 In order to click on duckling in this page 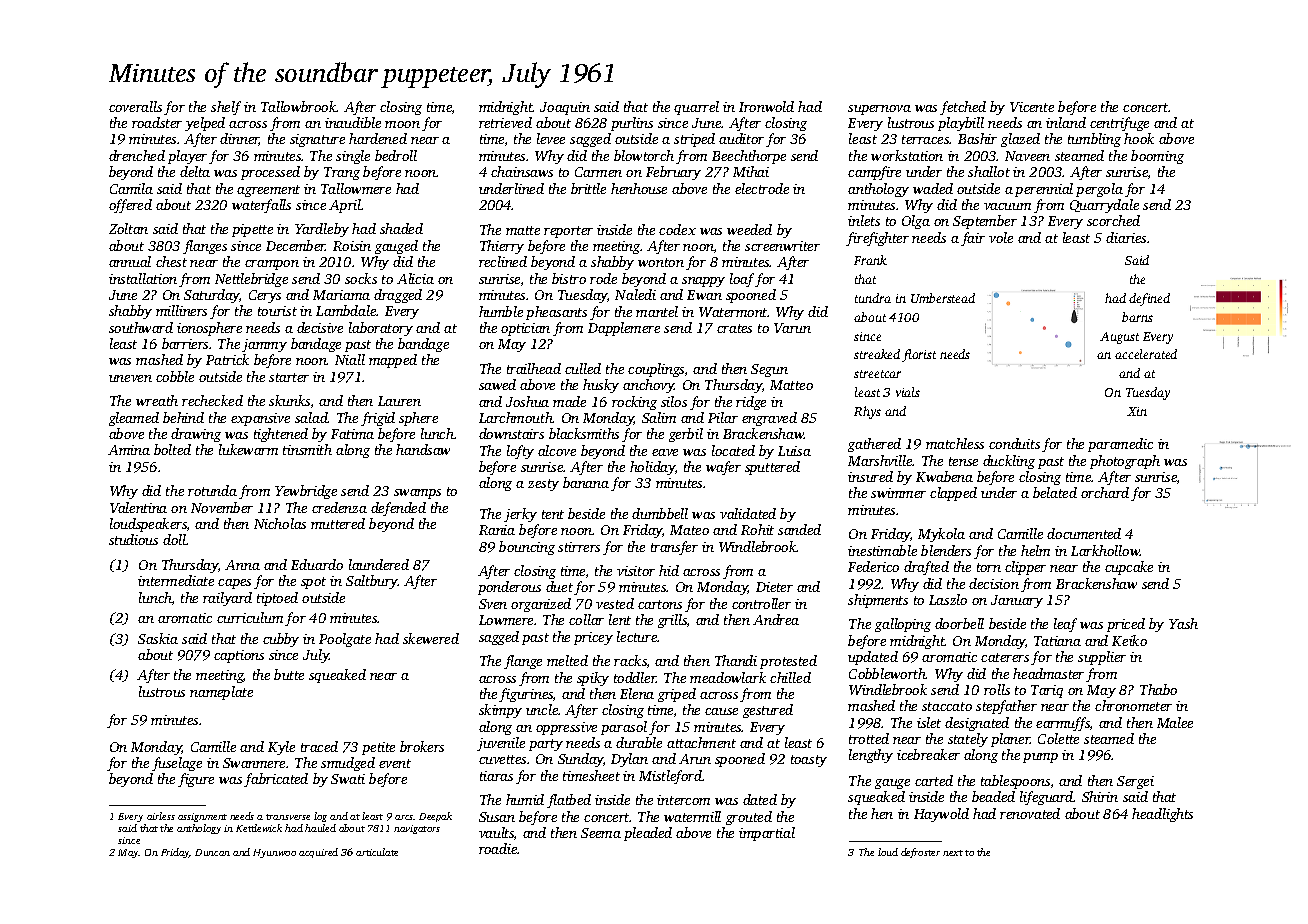, I will do `click(1009, 462)`.
